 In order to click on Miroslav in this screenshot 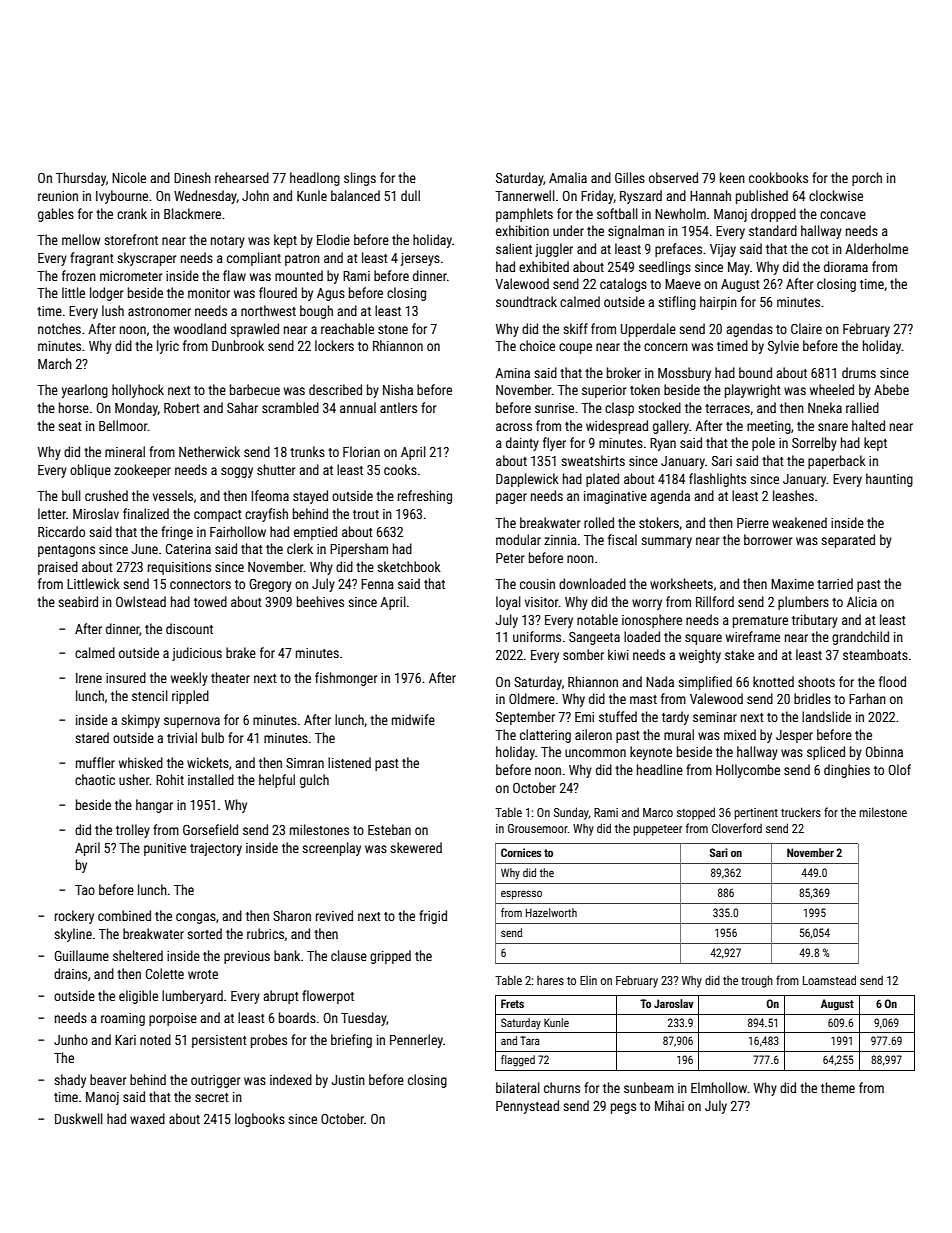, I will do `click(96, 513)`.
